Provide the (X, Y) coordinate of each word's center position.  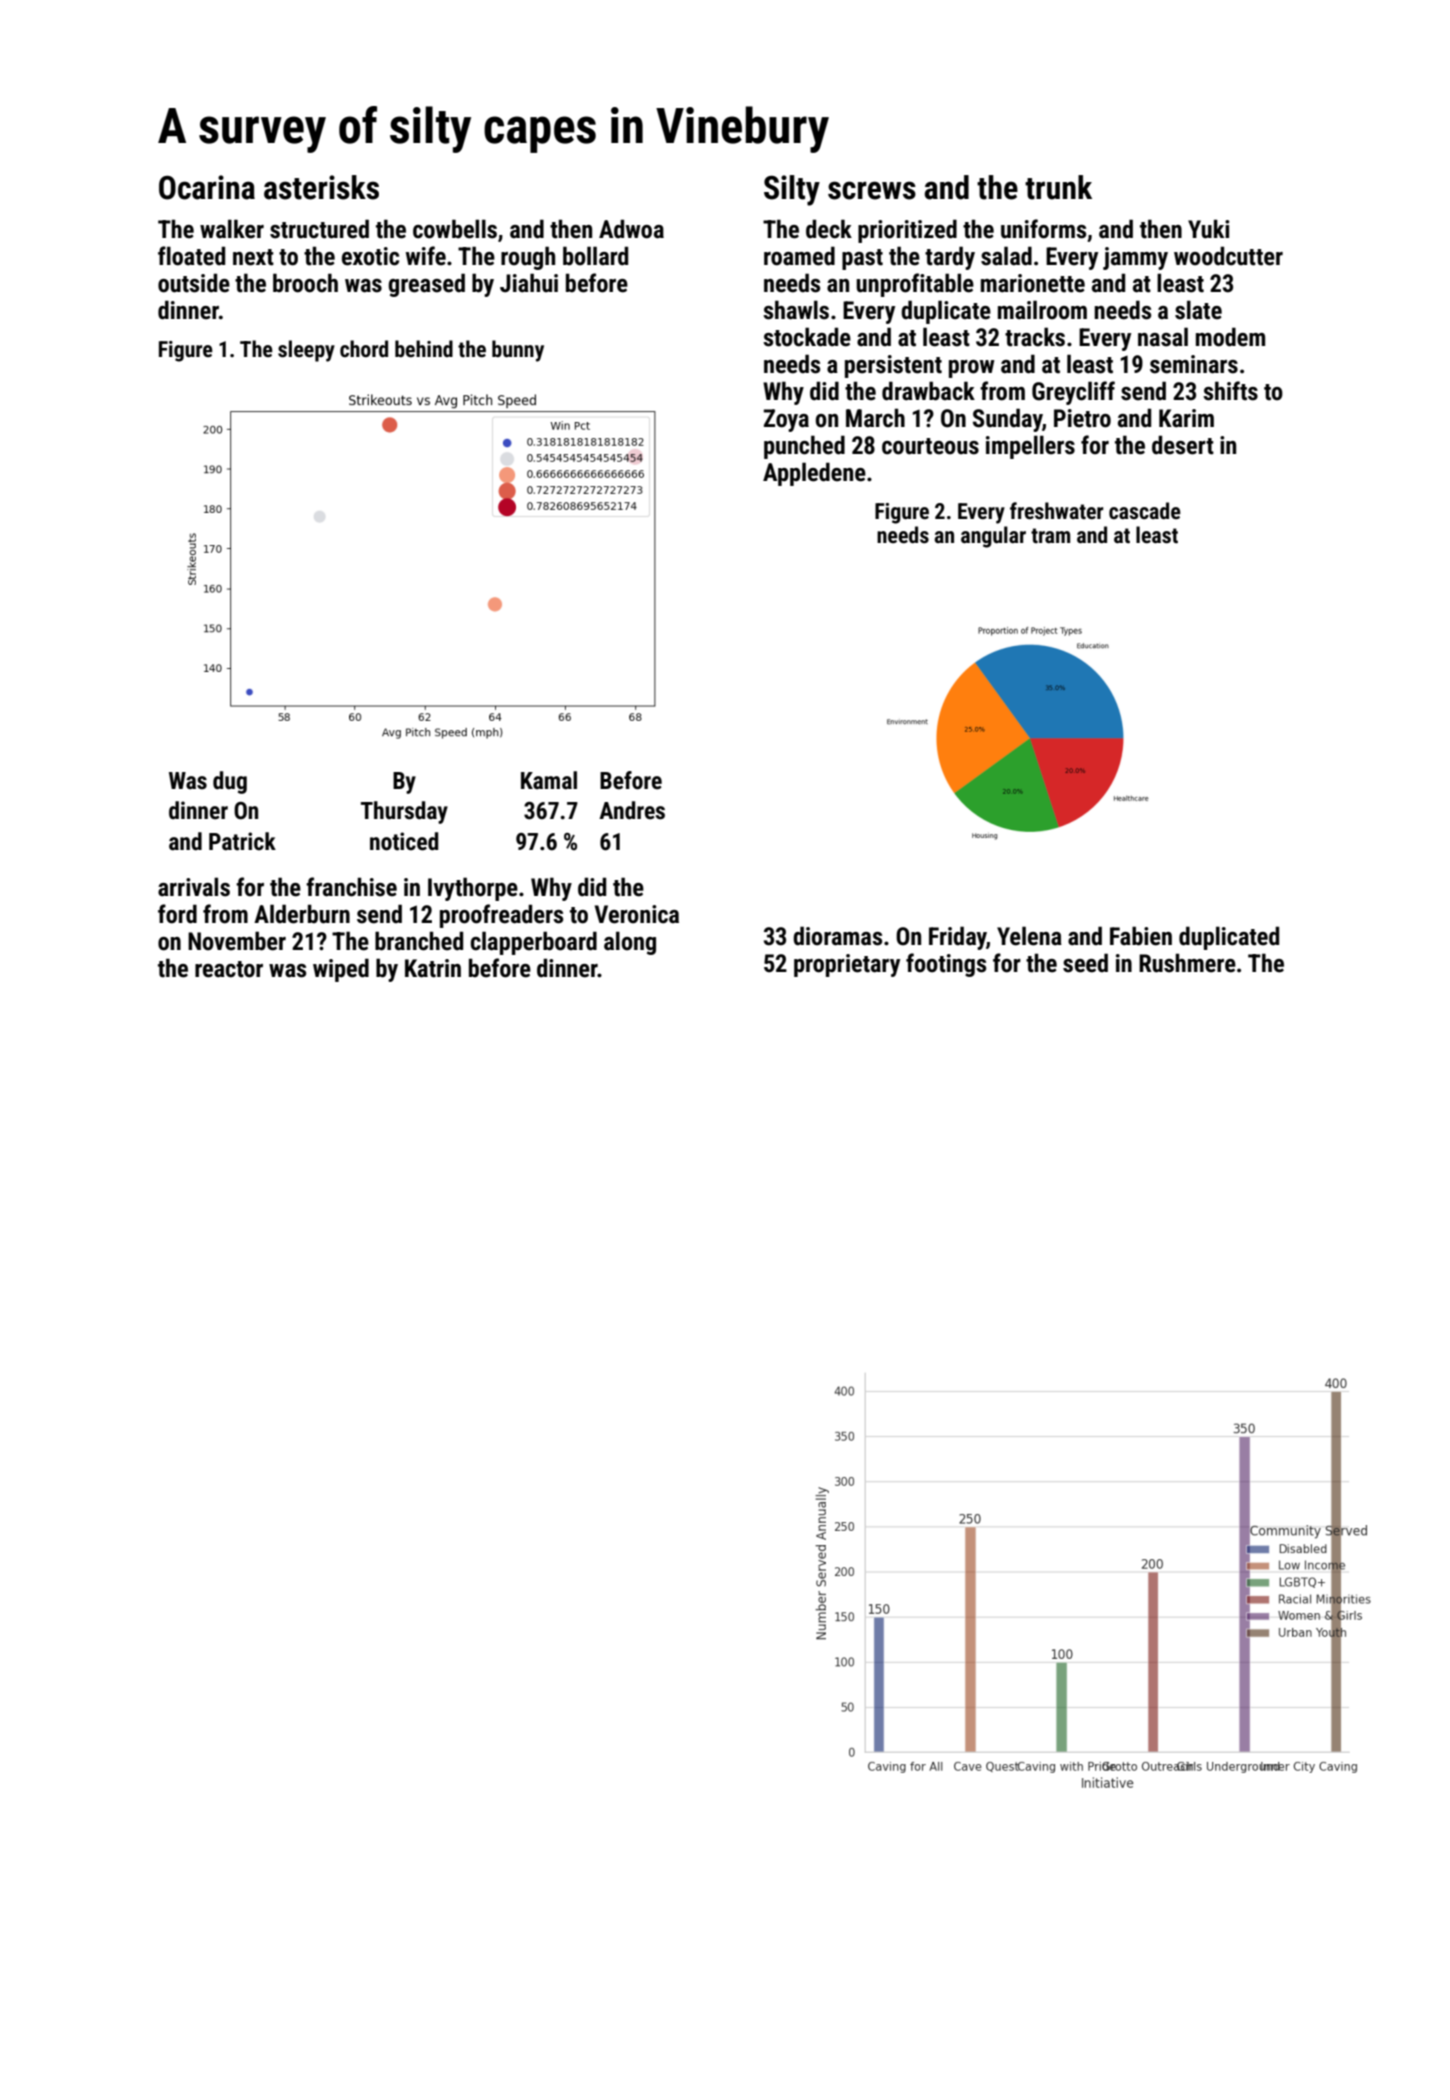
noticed (404, 841)
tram (1050, 535)
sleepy (306, 351)
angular (993, 537)
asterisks (321, 187)
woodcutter (1228, 256)
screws (872, 190)
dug (230, 782)
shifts (1230, 391)
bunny (518, 351)
